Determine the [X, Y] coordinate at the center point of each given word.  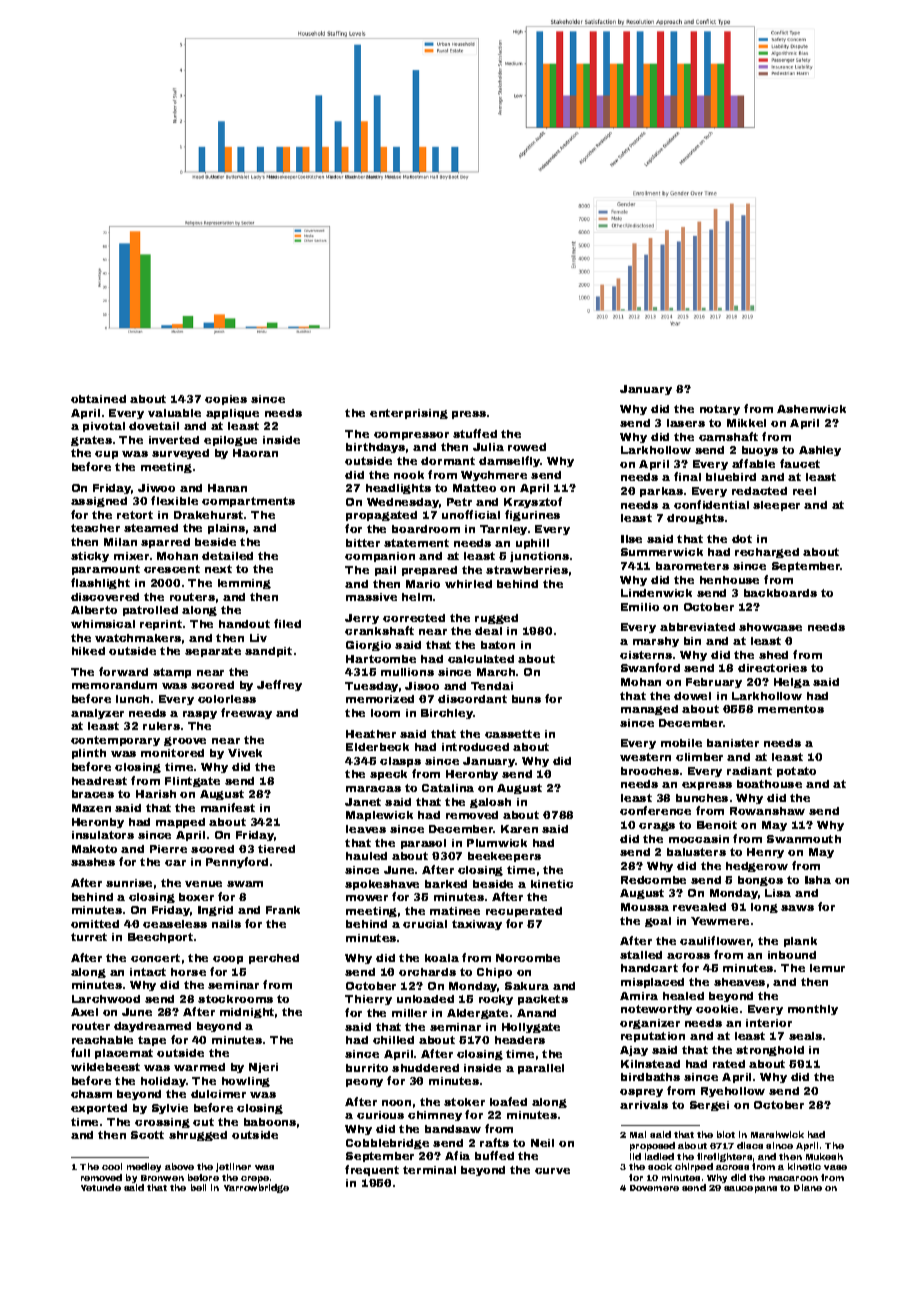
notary [720, 410]
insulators [103, 835]
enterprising [409, 414]
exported [99, 1109]
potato [796, 772]
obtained [98, 399]
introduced [475, 747]
